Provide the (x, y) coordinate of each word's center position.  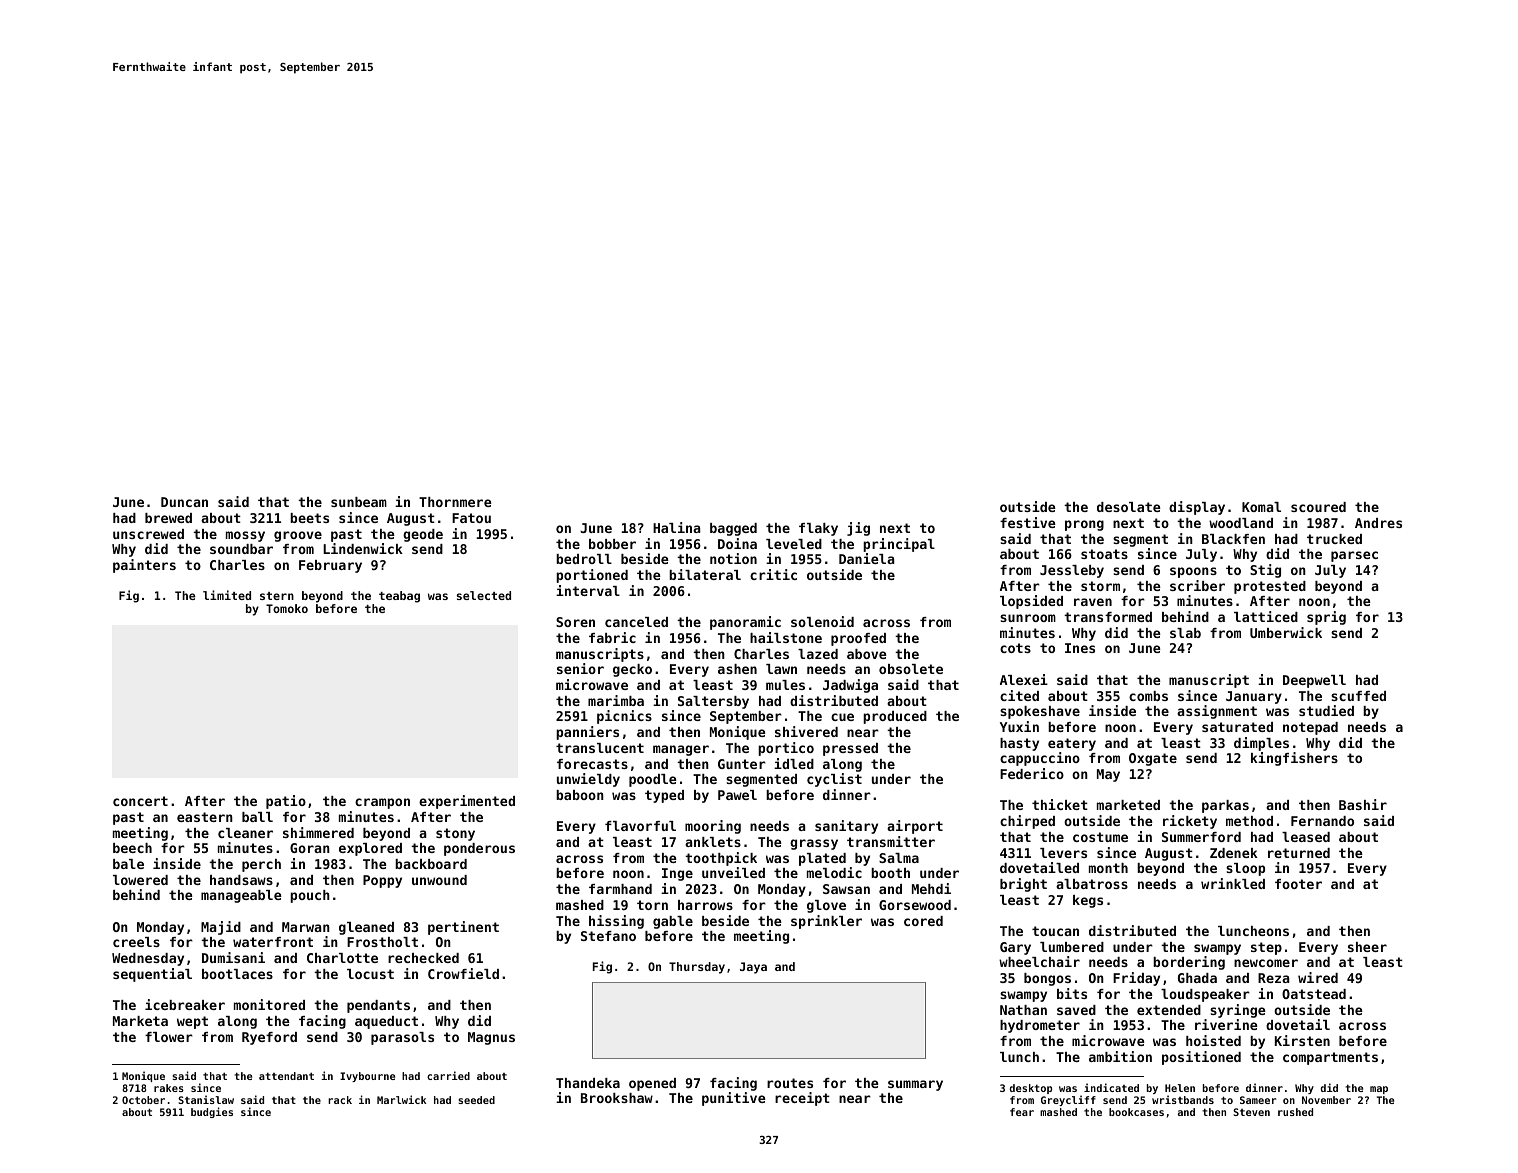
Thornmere (455, 502)
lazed (818, 654)
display (1197, 508)
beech (132, 848)
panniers (587, 733)
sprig (1326, 618)
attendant (286, 1076)
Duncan (184, 502)
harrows (705, 905)
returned (1299, 853)
